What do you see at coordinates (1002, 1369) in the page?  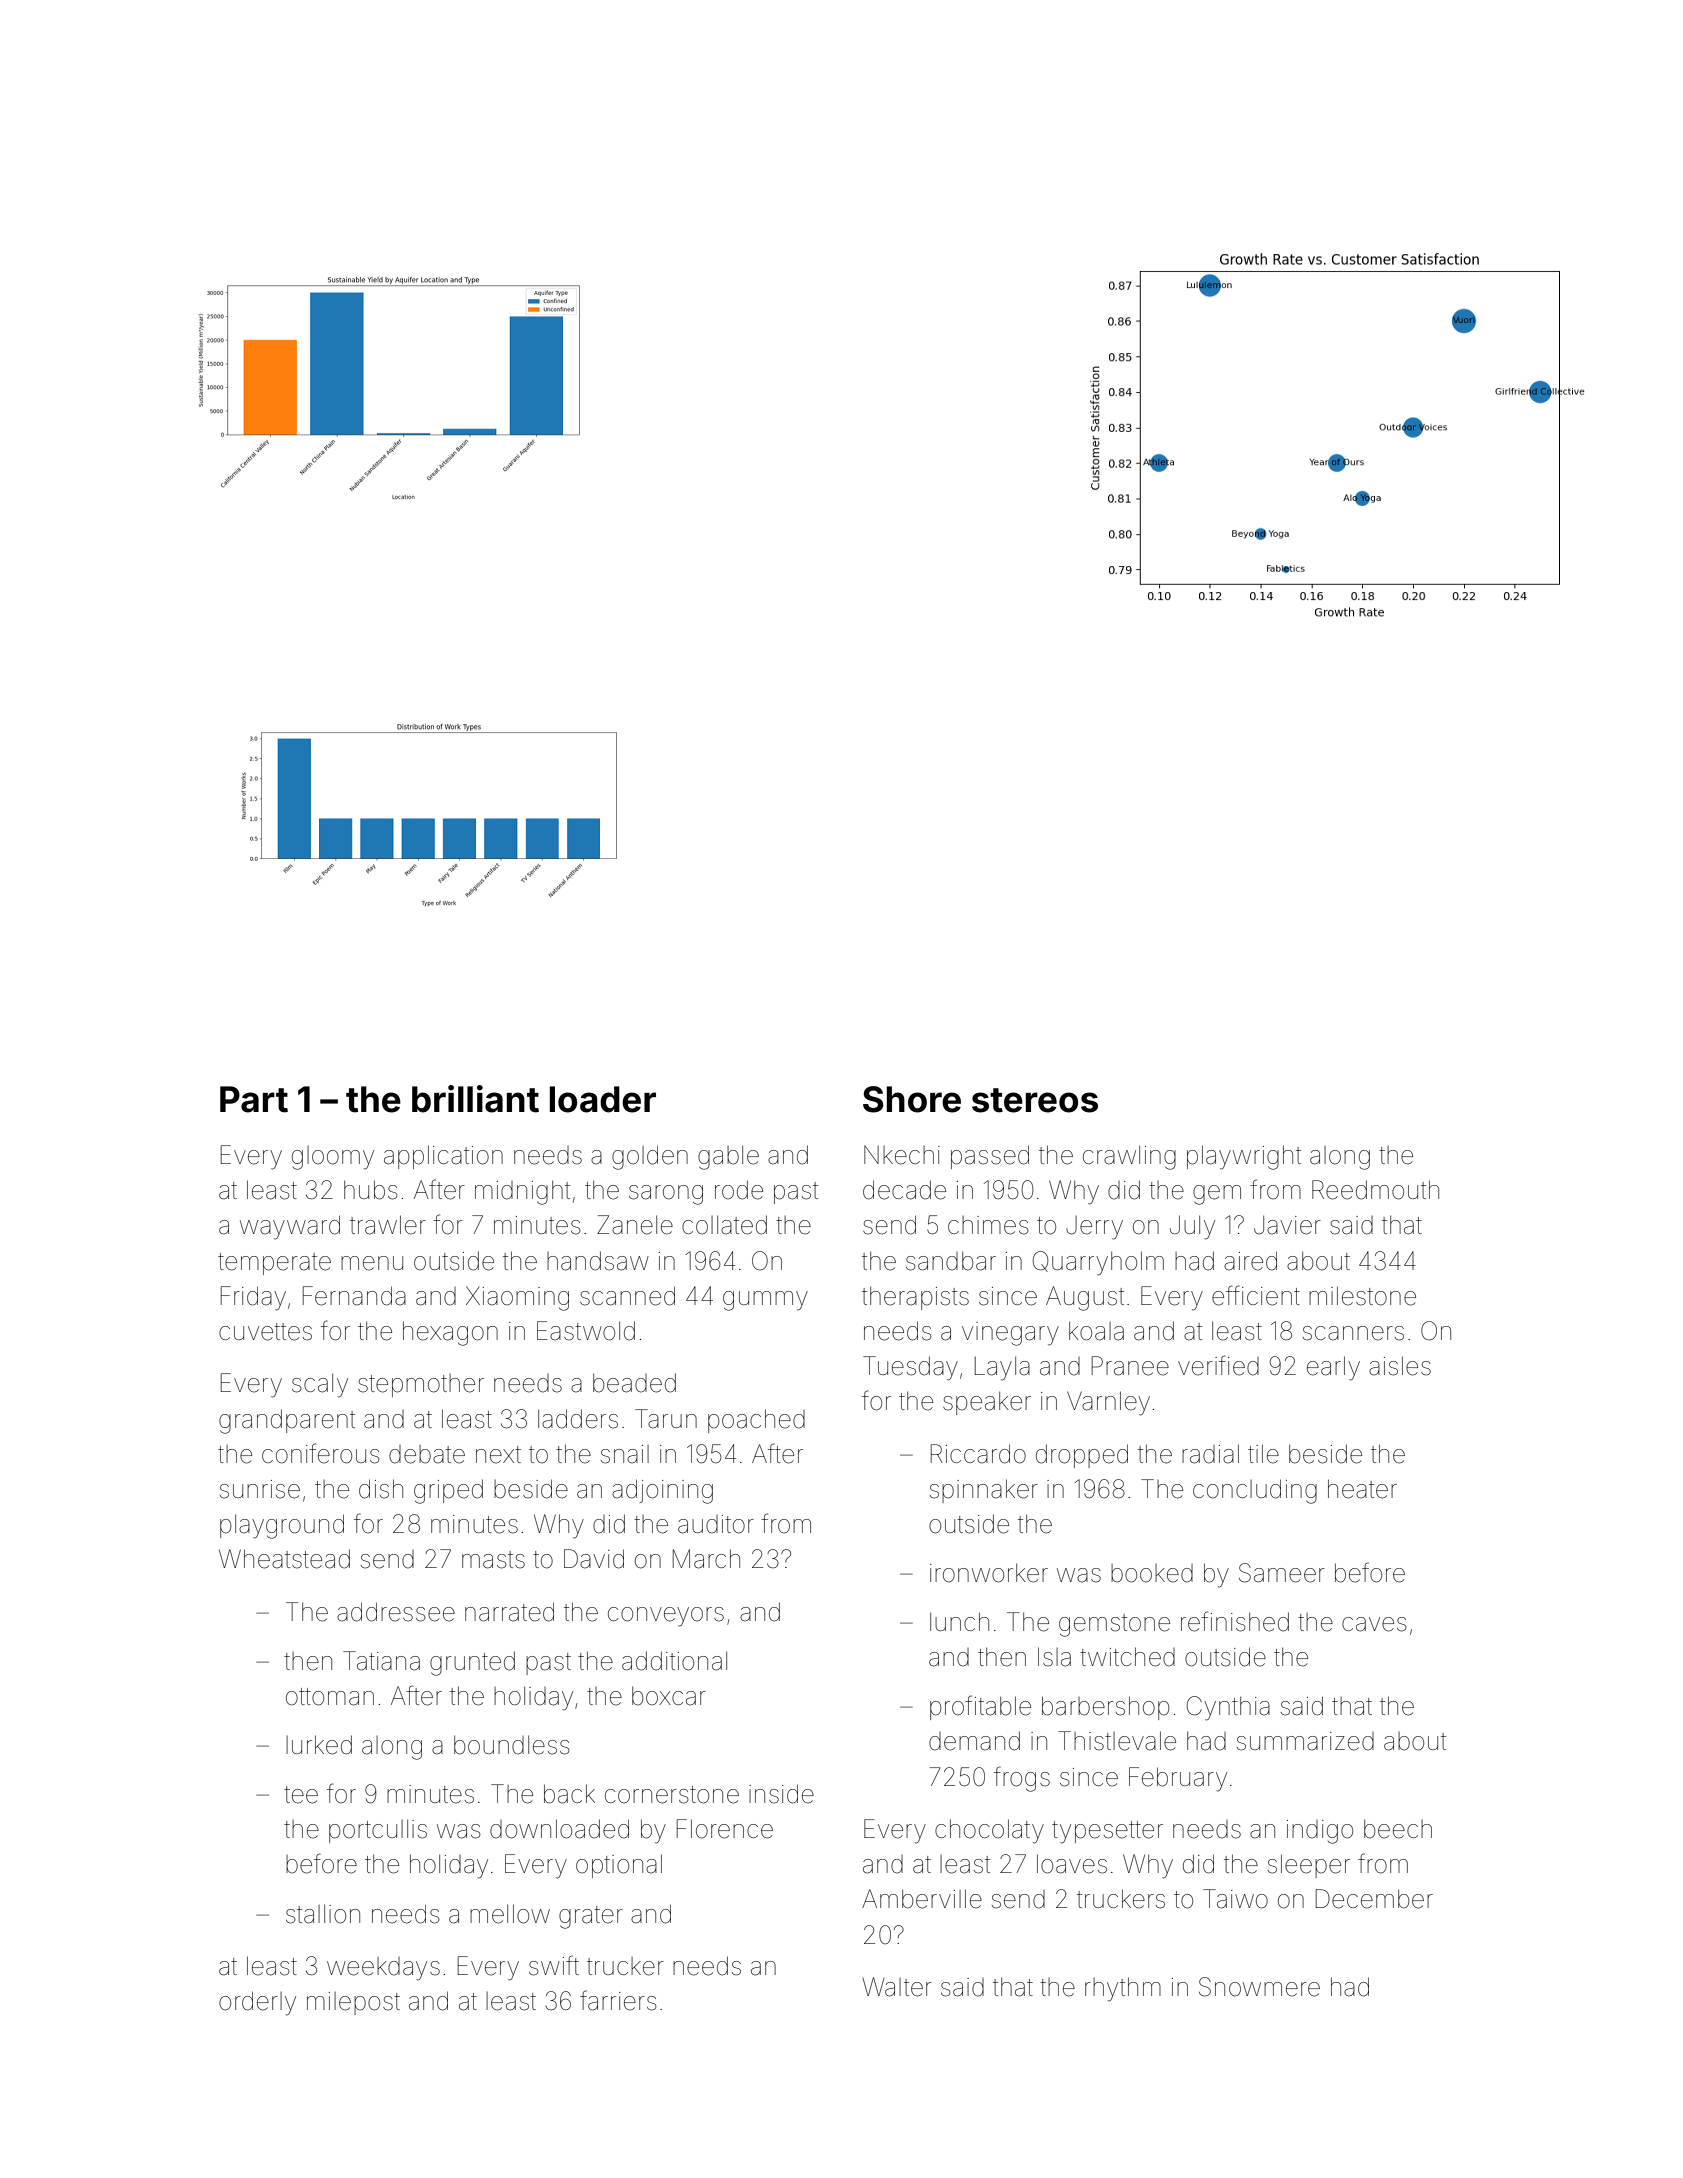 I see `Layla` at bounding box center [1002, 1369].
